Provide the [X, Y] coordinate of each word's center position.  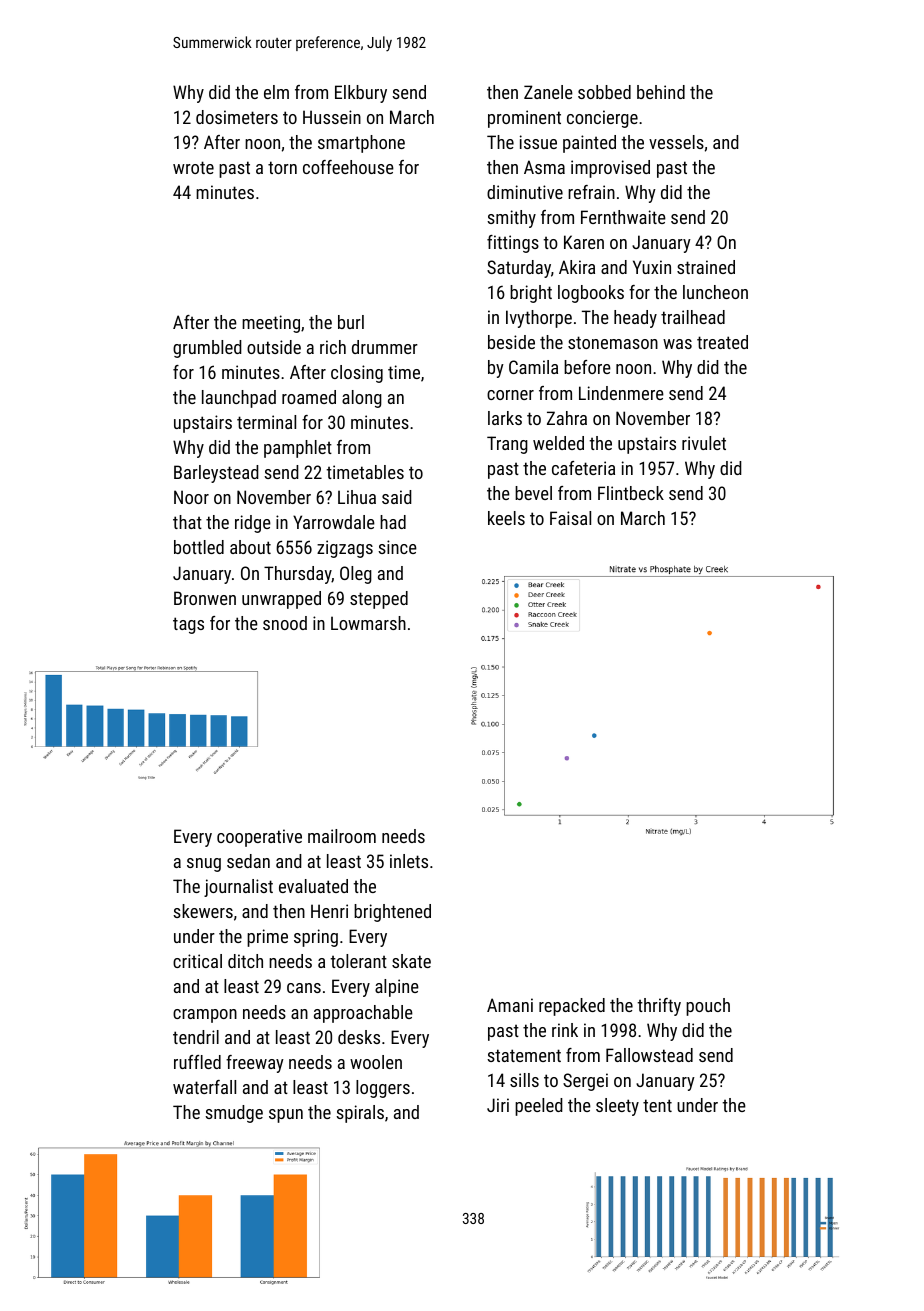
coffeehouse [348, 167]
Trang [507, 445]
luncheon [715, 292]
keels [506, 518]
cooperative [259, 838]
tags [188, 625]
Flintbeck [631, 493]
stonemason [613, 342]
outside [274, 347]
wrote [193, 167]
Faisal [570, 518]
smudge [234, 1114]
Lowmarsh [368, 623]
